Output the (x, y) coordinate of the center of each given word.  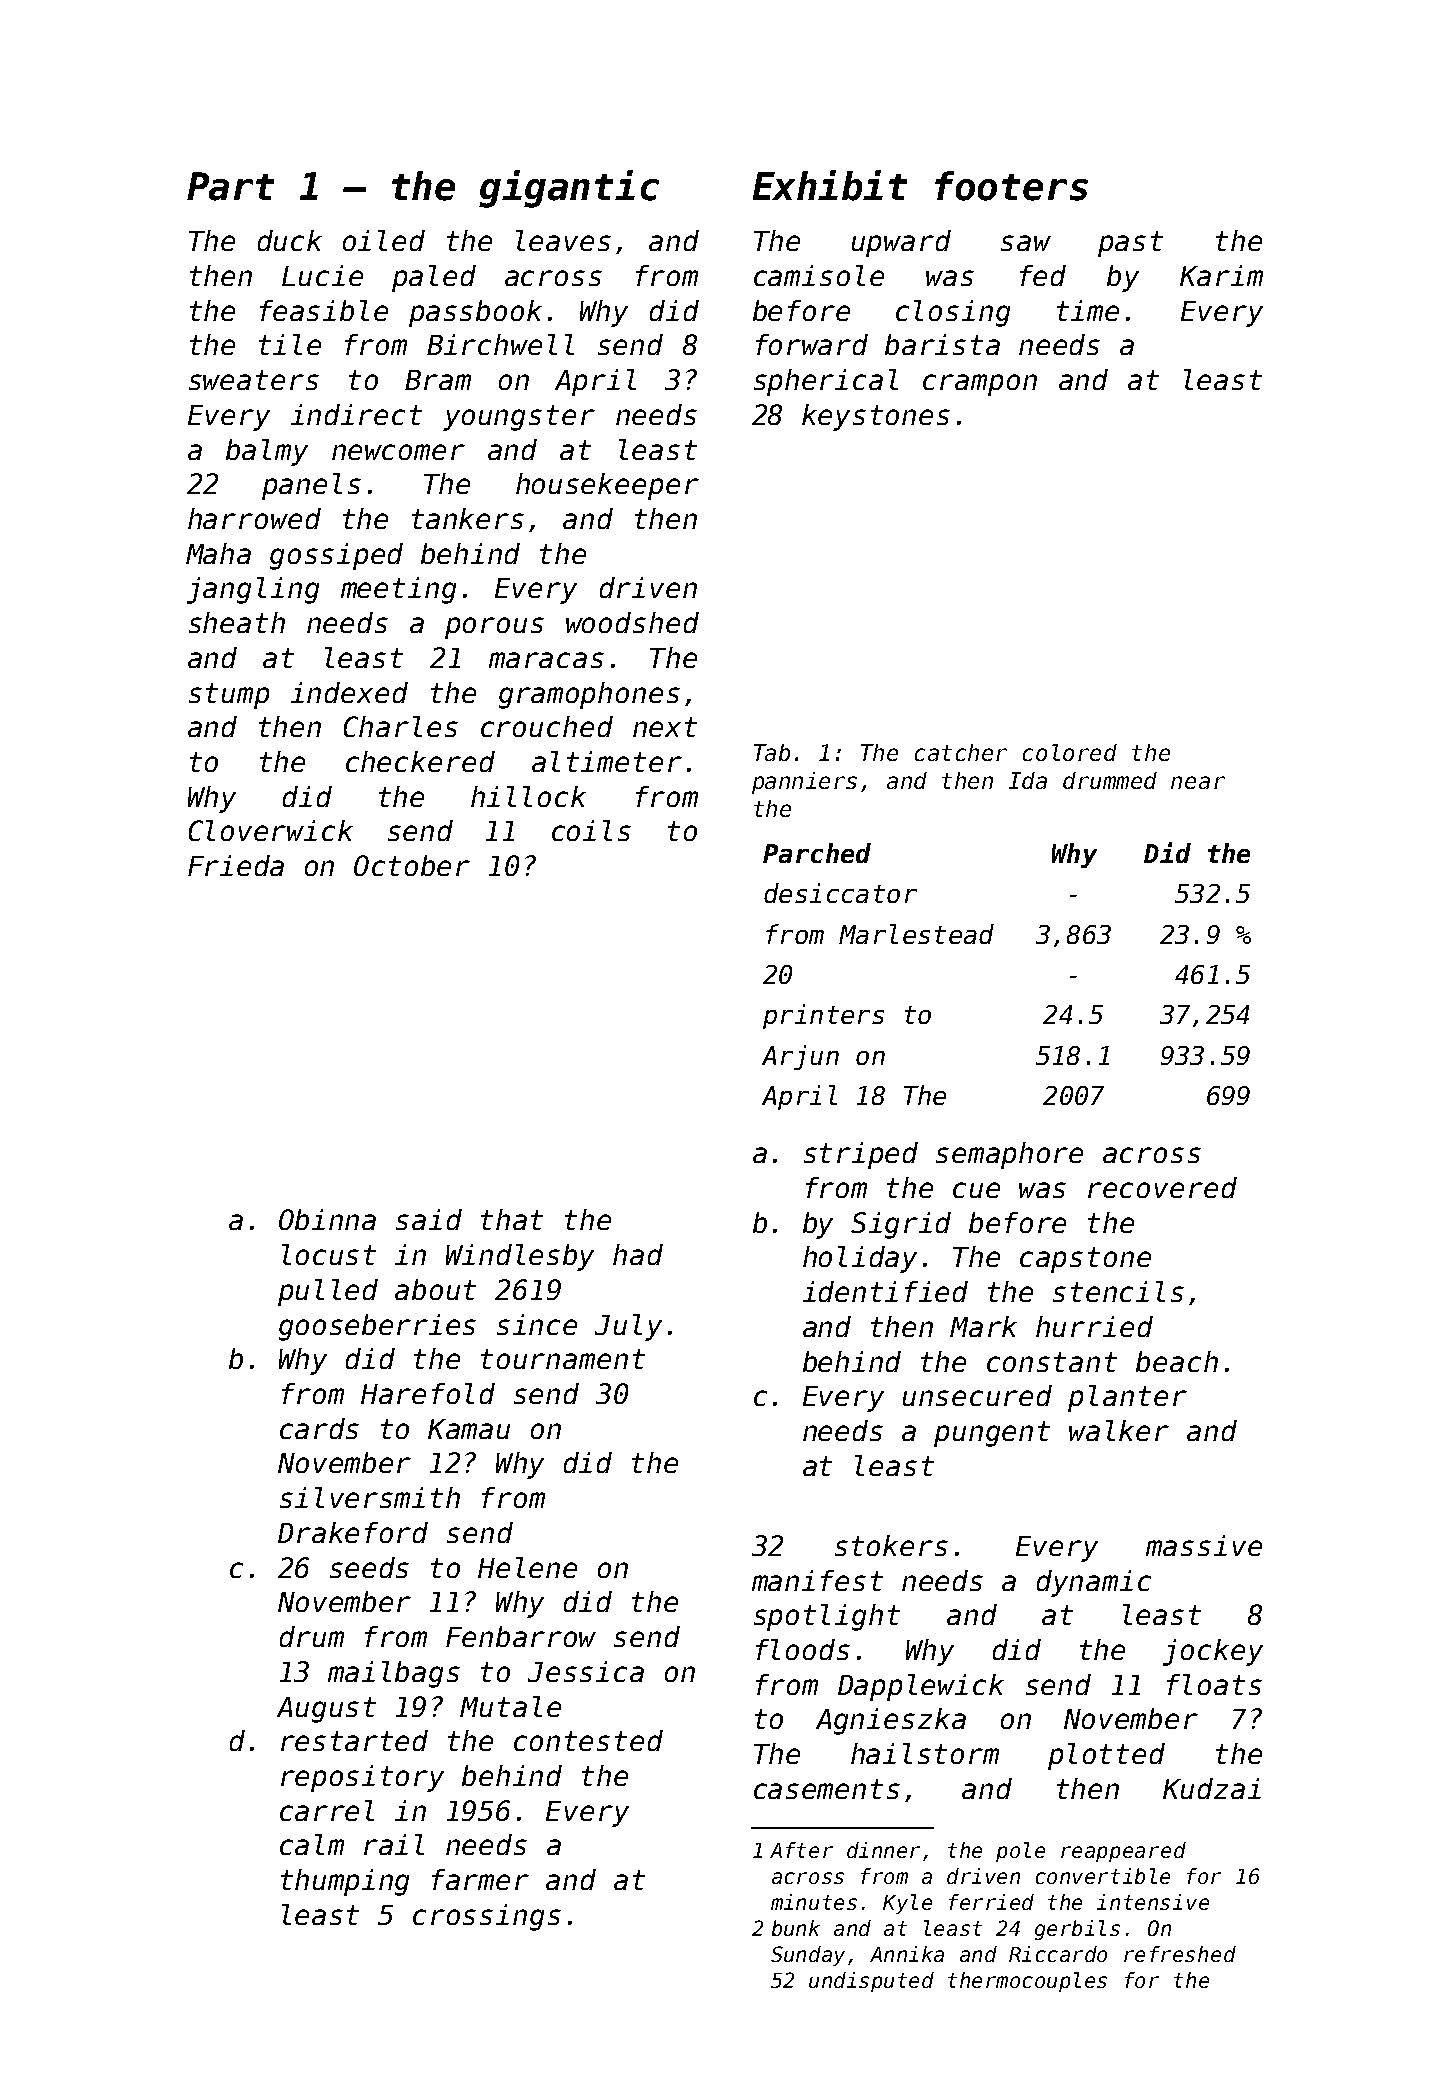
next (665, 727)
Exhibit (830, 185)
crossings (487, 1917)
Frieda (236, 865)
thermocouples (1027, 1982)
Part (230, 186)
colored (1070, 752)
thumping (345, 1882)
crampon (980, 385)
